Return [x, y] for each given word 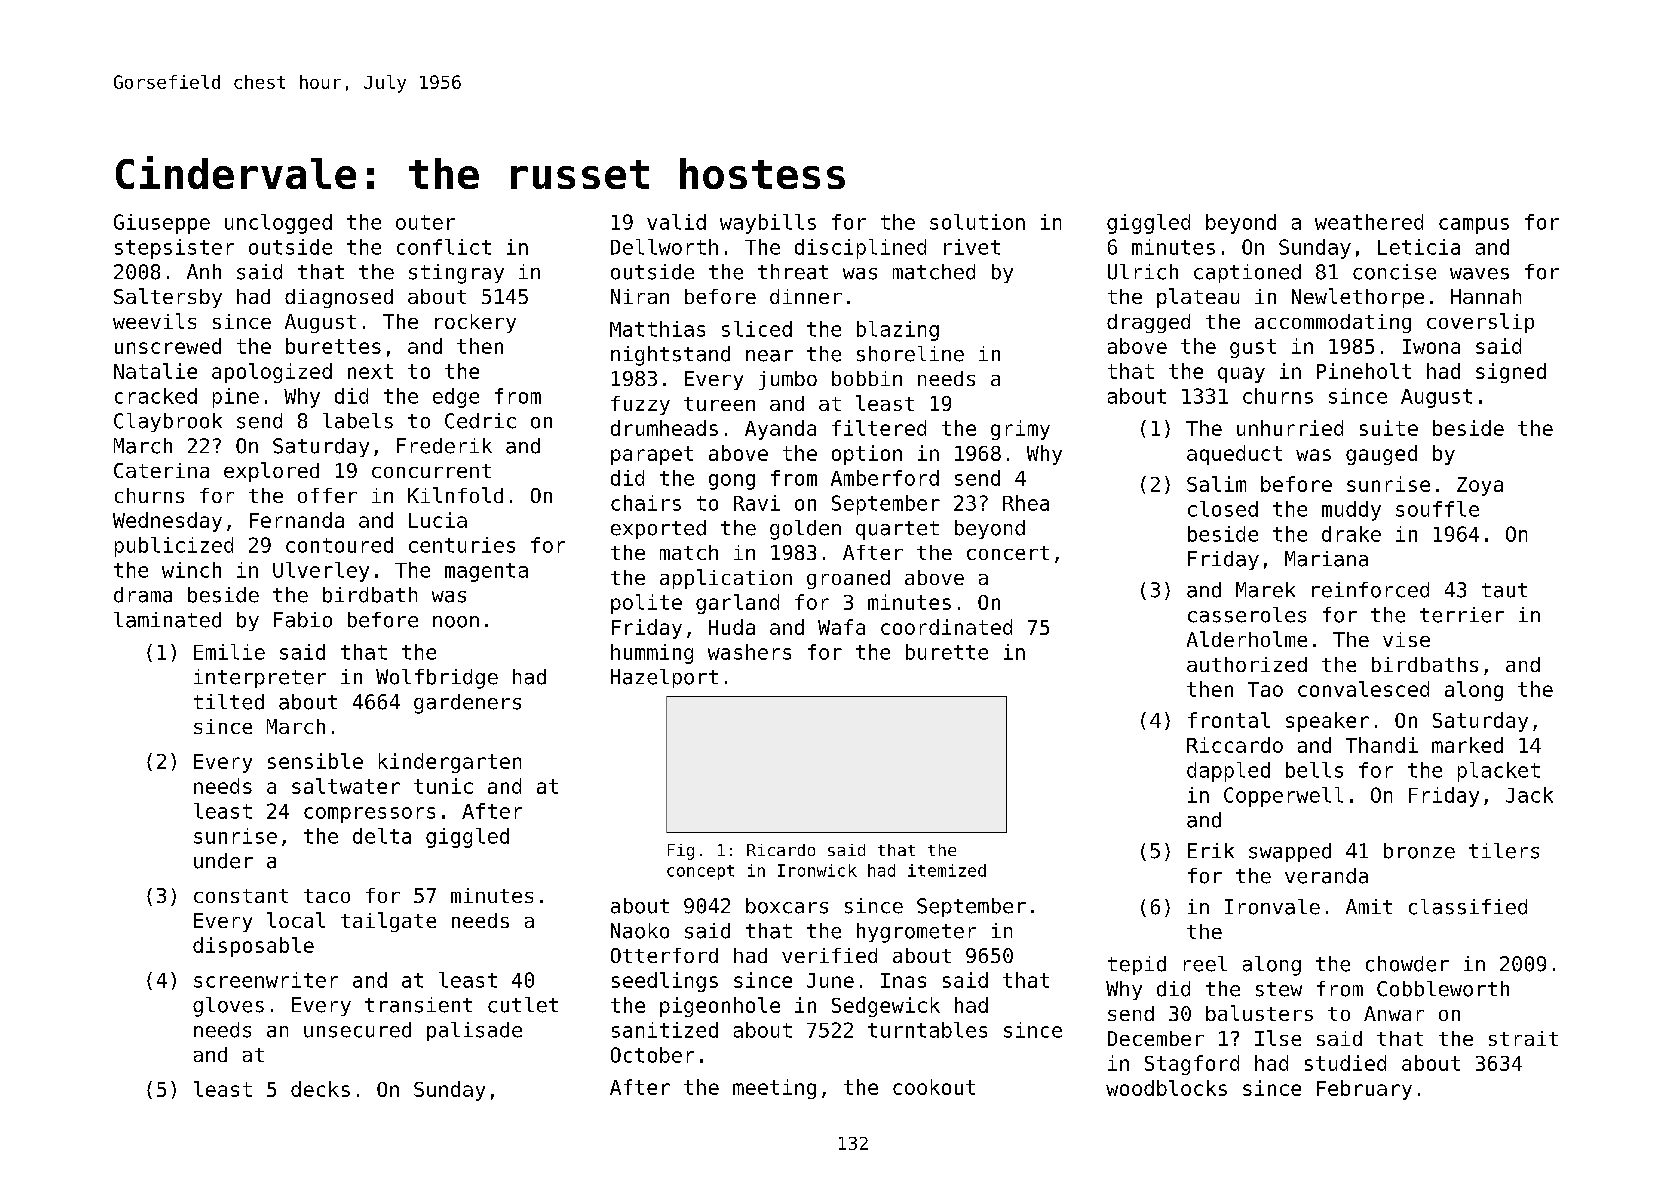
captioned [1247, 273]
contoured [339, 545]
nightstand [670, 356]
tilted [229, 702]
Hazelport [664, 678]
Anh [204, 271]
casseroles [1247, 615]
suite [1389, 428]
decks [320, 1089]
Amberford [885, 478]
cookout [934, 1087]
